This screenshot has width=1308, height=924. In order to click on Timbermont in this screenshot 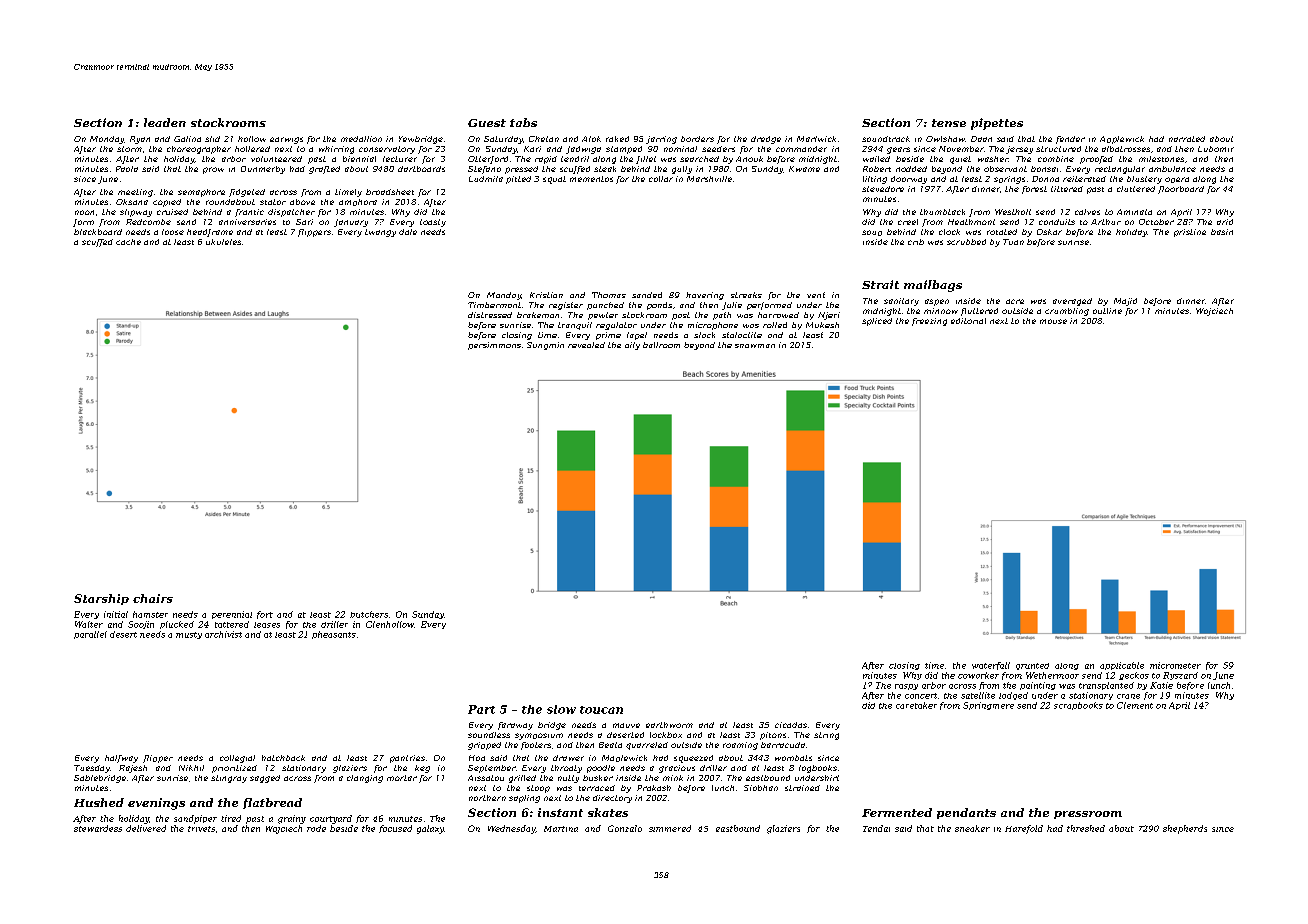, I will do `click(494, 305)`.
